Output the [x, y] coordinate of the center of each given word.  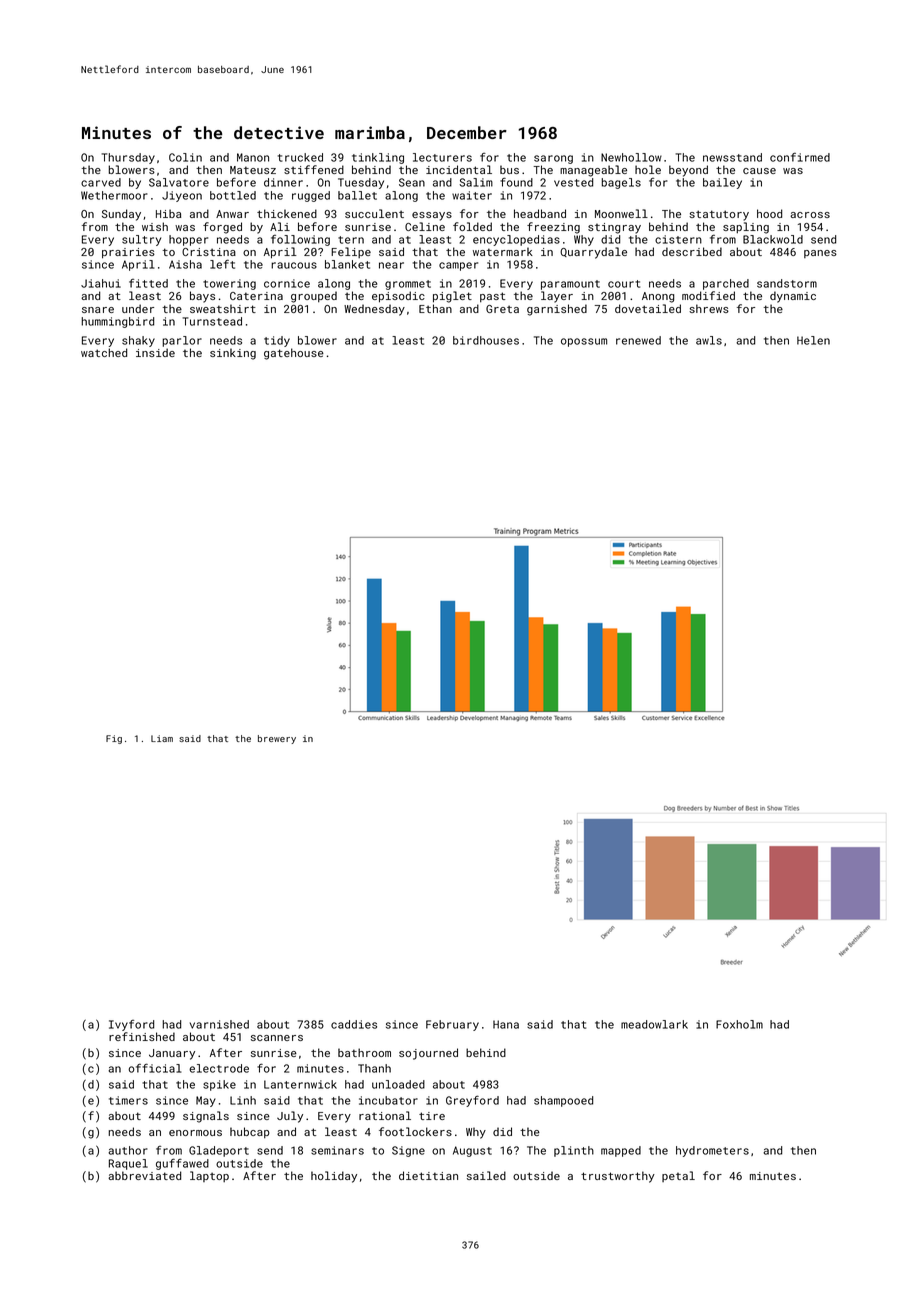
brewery [277, 739]
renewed [638, 340]
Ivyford [131, 1025]
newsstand [732, 157]
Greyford [472, 1101]
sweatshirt [223, 308]
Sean [412, 182]
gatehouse [294, 354]
